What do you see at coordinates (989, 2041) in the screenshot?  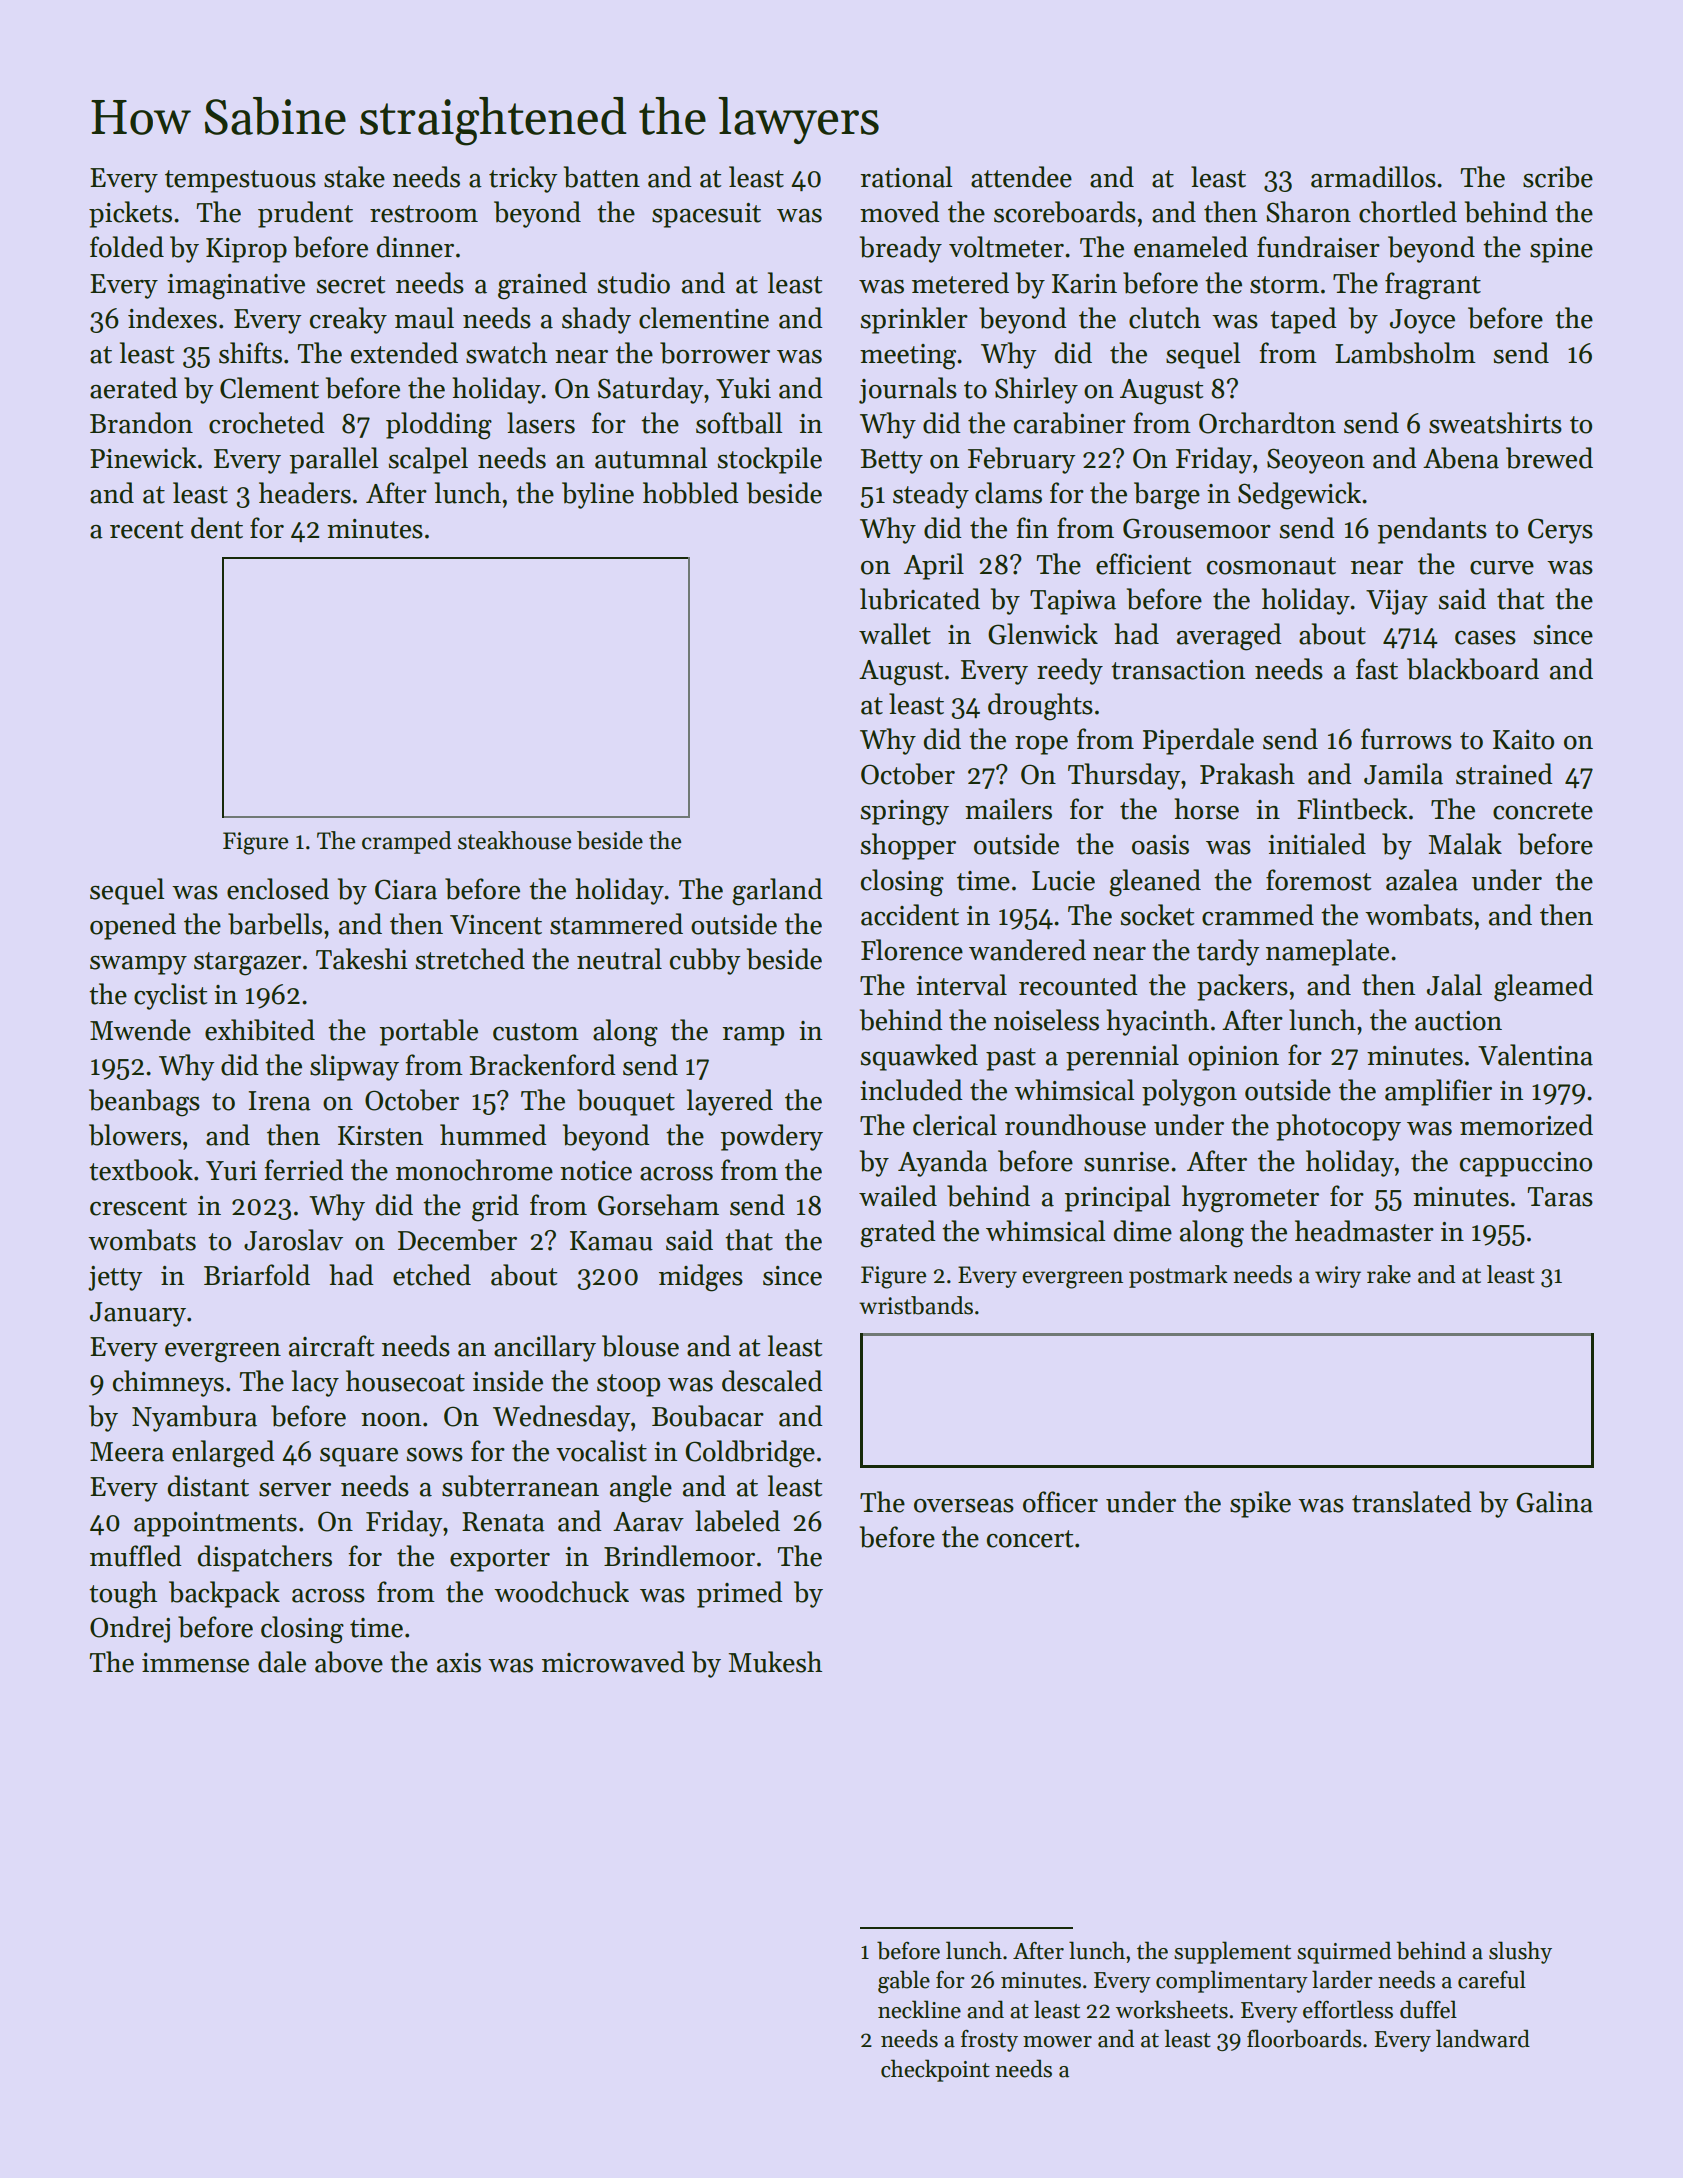 I see `frosty` at bounding box center [989, 2041].
